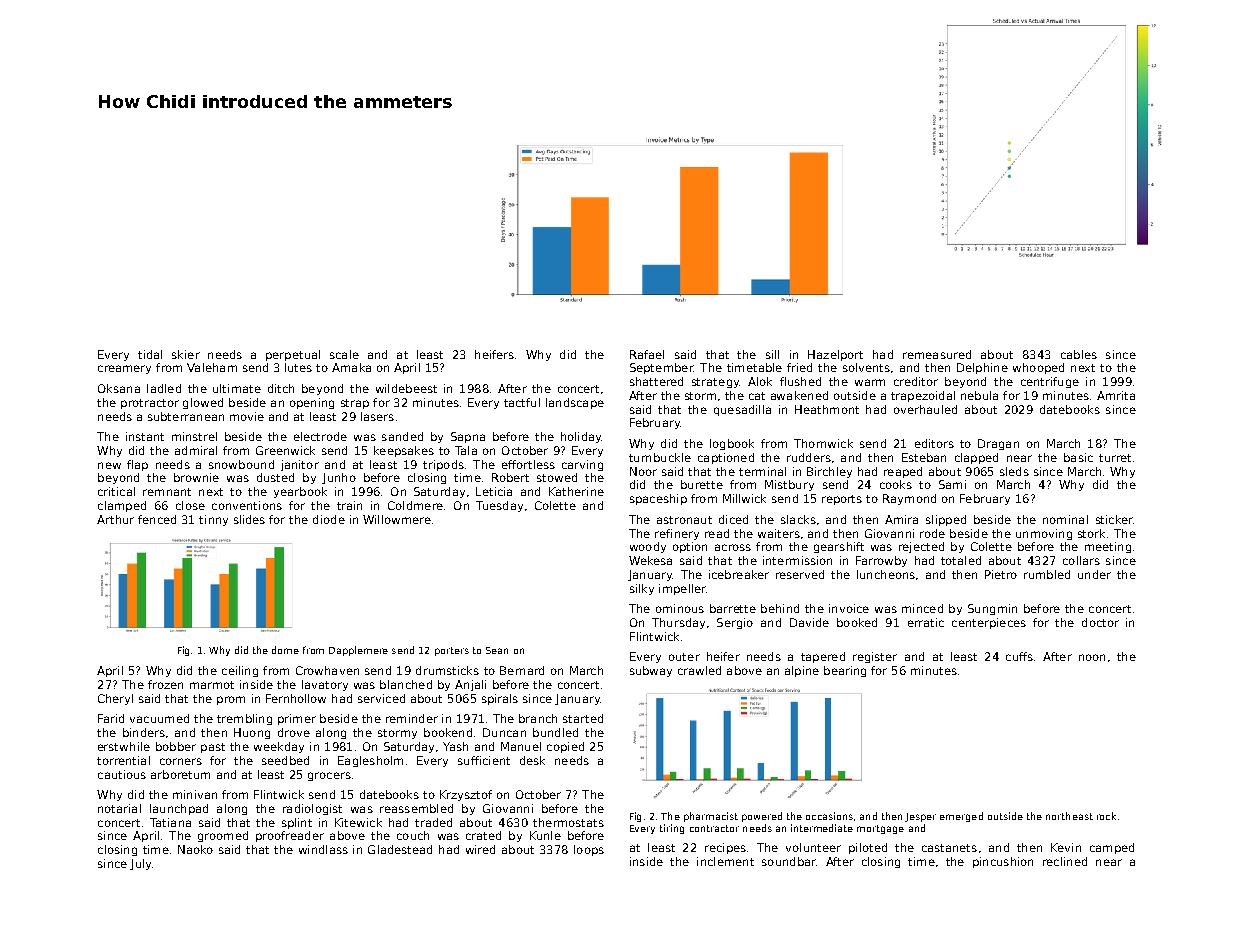  What do you see at coordinates (589, 850) in the screenshot?
I see `loops` at bounding box center [589, 850].
